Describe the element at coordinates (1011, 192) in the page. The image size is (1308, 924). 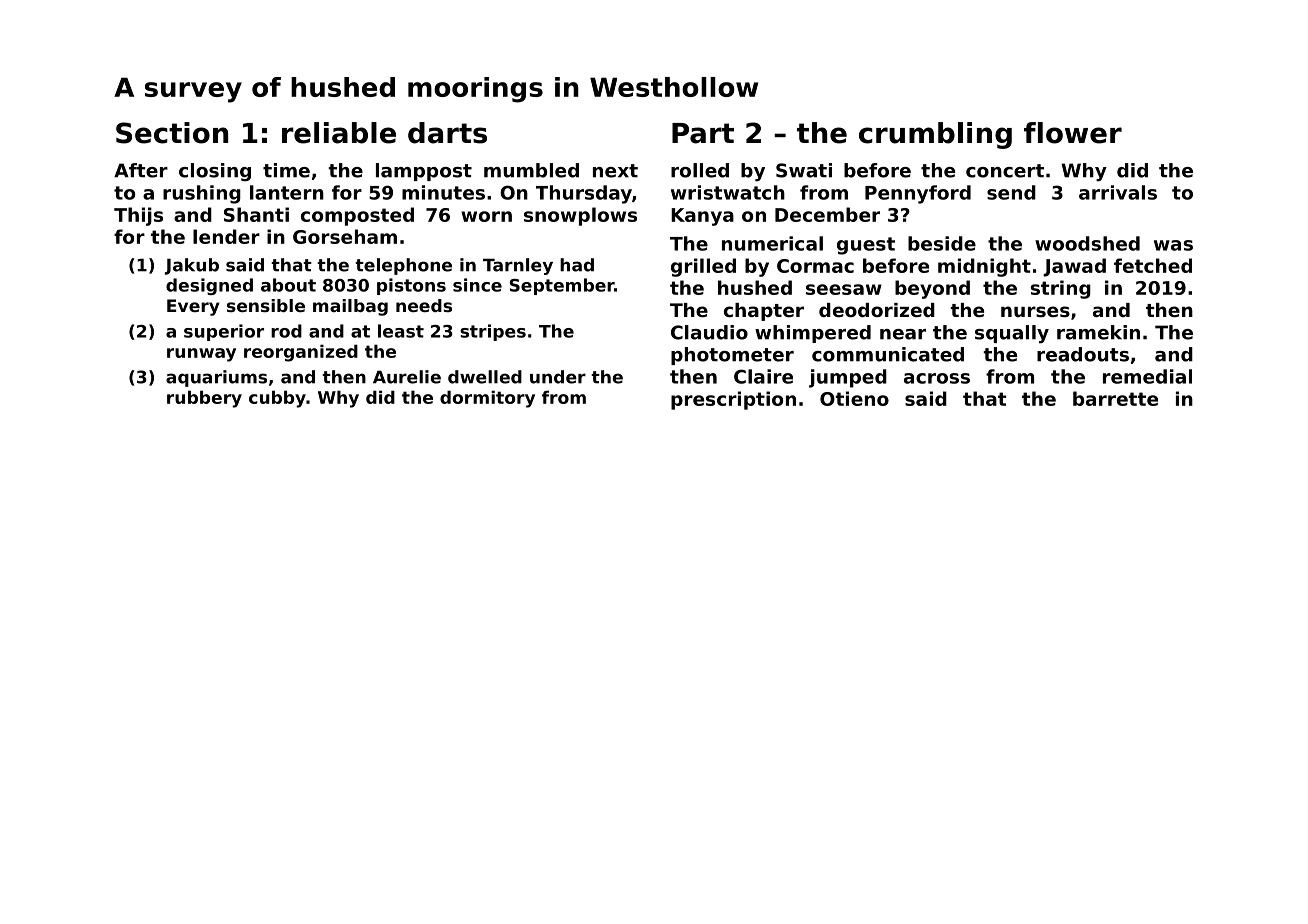
I see `send` at that location.
